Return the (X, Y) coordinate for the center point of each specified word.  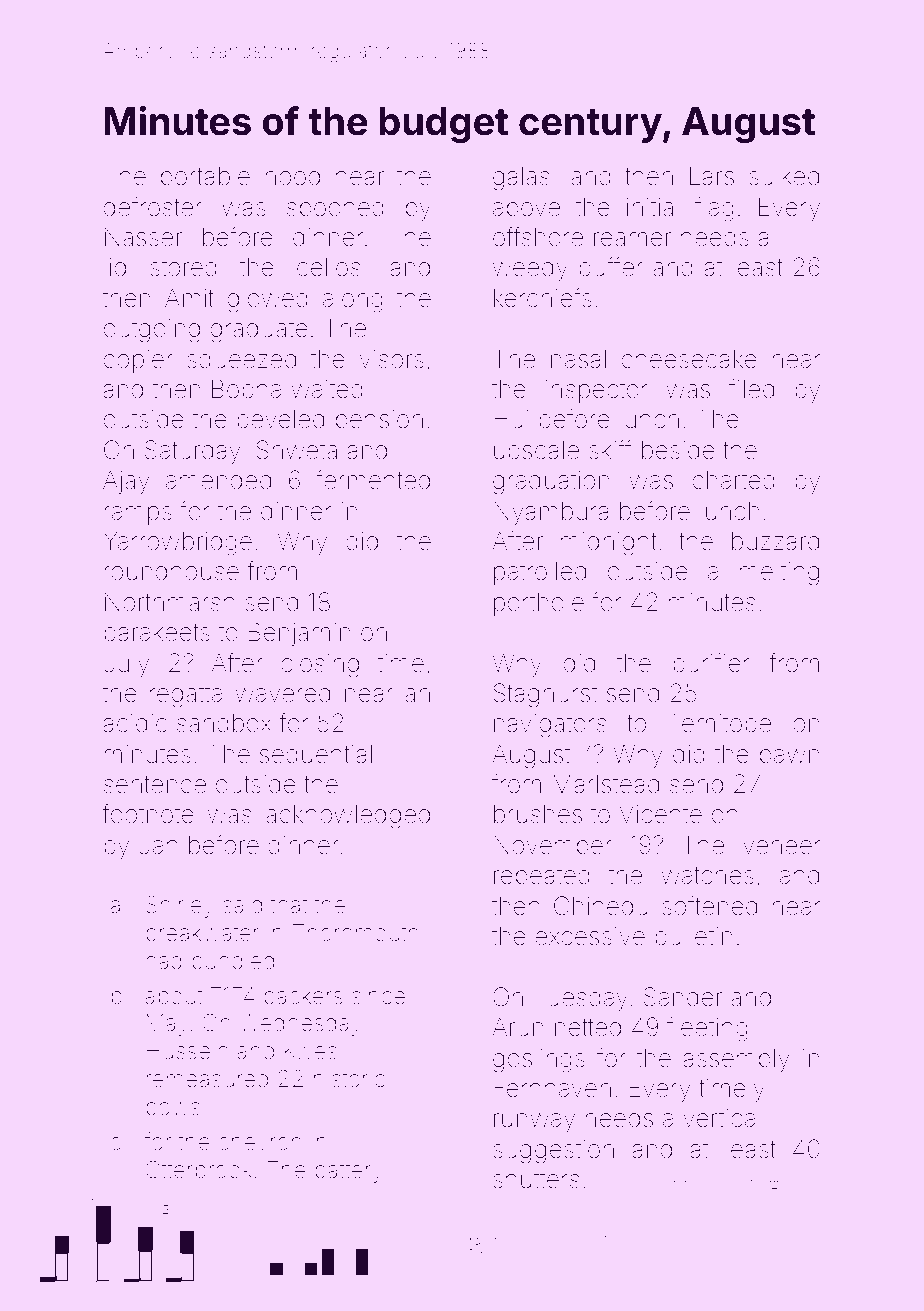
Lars (712, 176)
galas (521, 179)
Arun (517, 1026)
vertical (721, 1118)
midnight (609, 544)
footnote (148, 814)
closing (320, 666)
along (353, 301)
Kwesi (313, 1051)
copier (138, 361)
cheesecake (689, 359)
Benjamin (299, 634)
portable (205, 178)
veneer (782, 847)
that (289, 905)
